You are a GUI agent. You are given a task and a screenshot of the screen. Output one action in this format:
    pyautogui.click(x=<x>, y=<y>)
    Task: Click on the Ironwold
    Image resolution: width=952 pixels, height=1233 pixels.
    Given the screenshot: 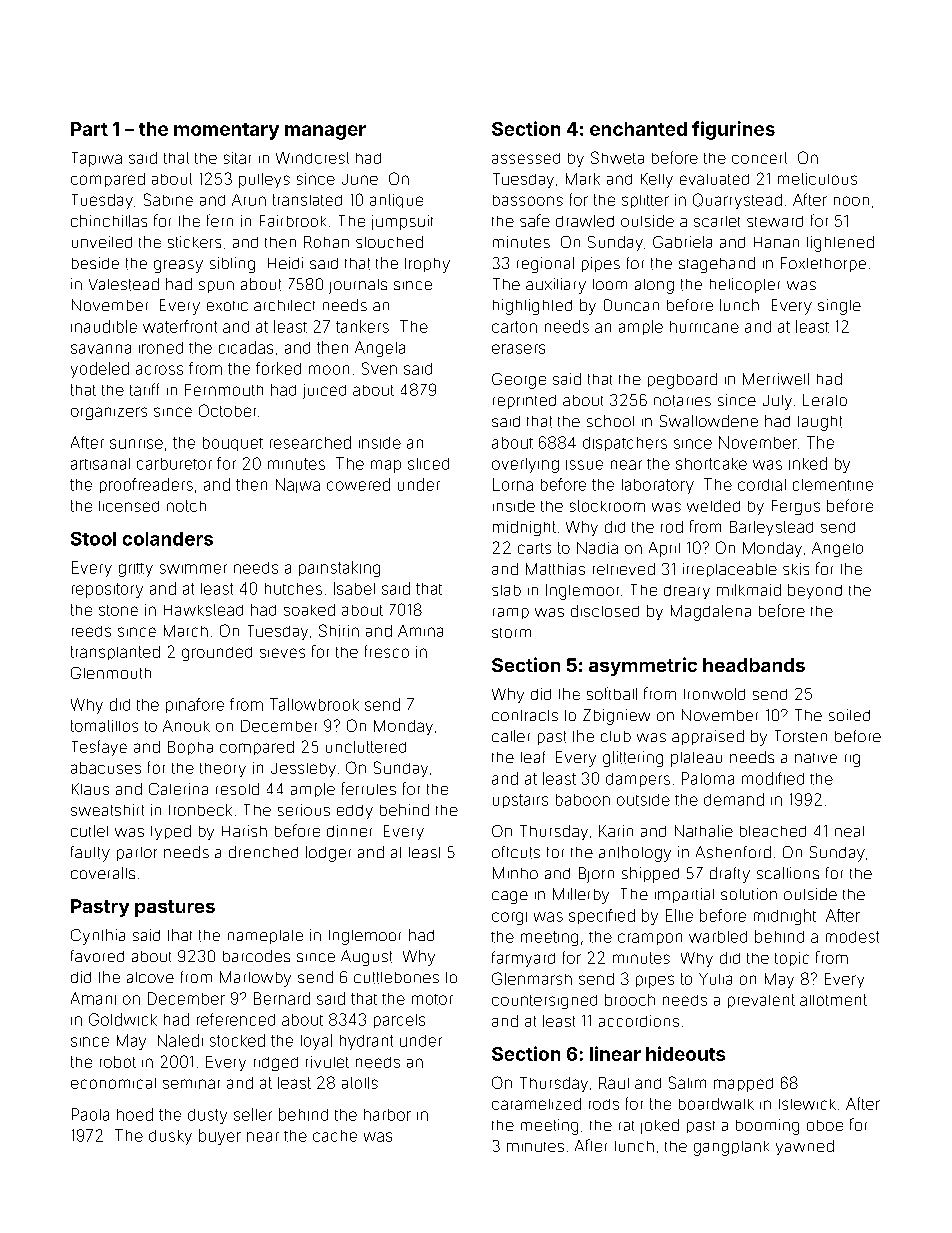 What is the action you would take?
    pyautogui.click(x=714, y=694)
